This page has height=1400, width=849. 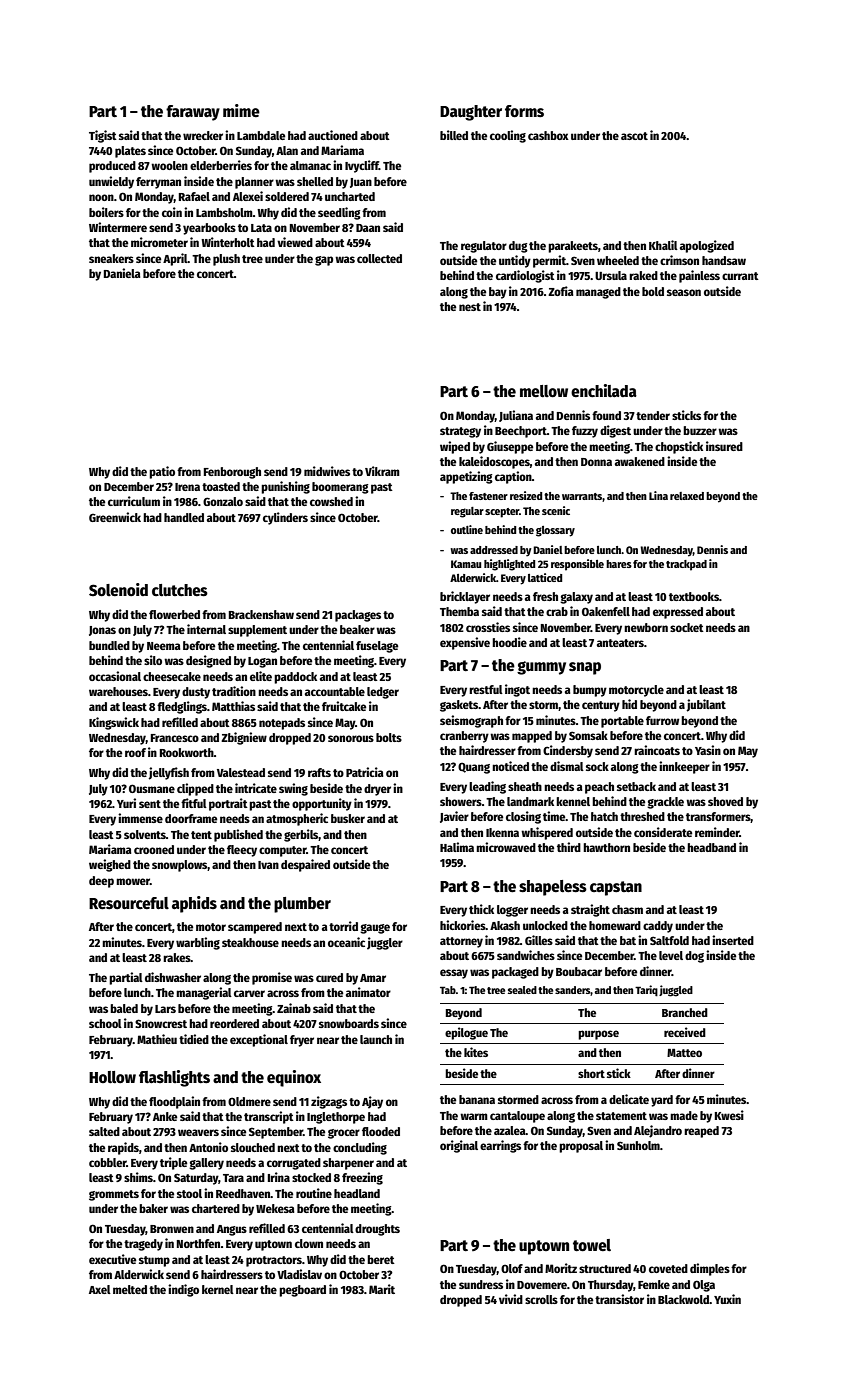 What do you see at coordinates (327, 471) in the page?
I see `midwives` at bounding box center [327, 471].
